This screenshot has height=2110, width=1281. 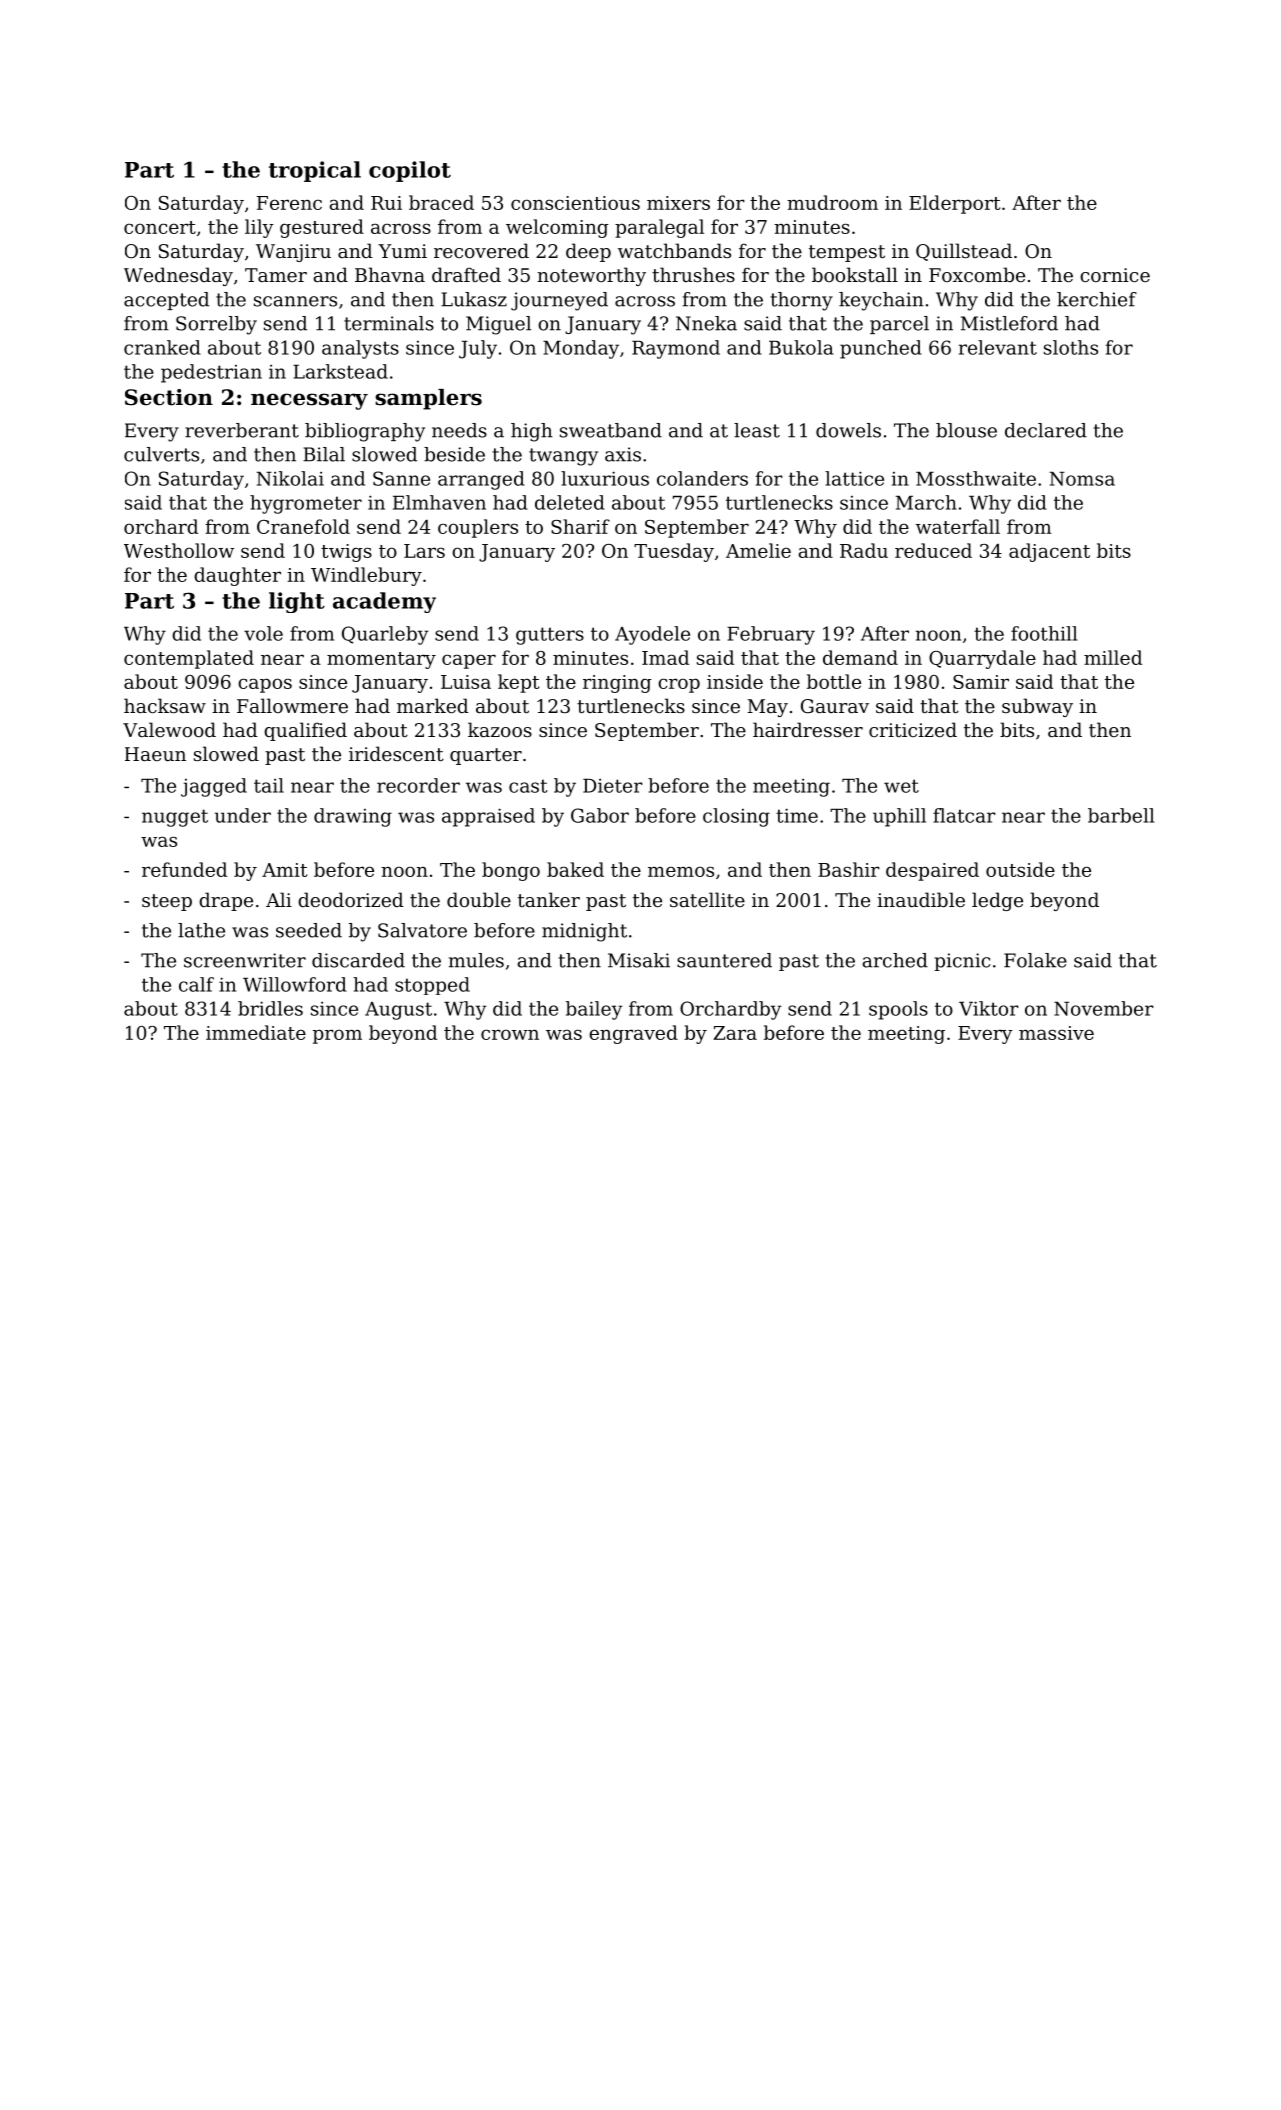 What do you see at coordinates (269, 785) in the screenshot?
I see `tail` at bounding box center [269, 785].
